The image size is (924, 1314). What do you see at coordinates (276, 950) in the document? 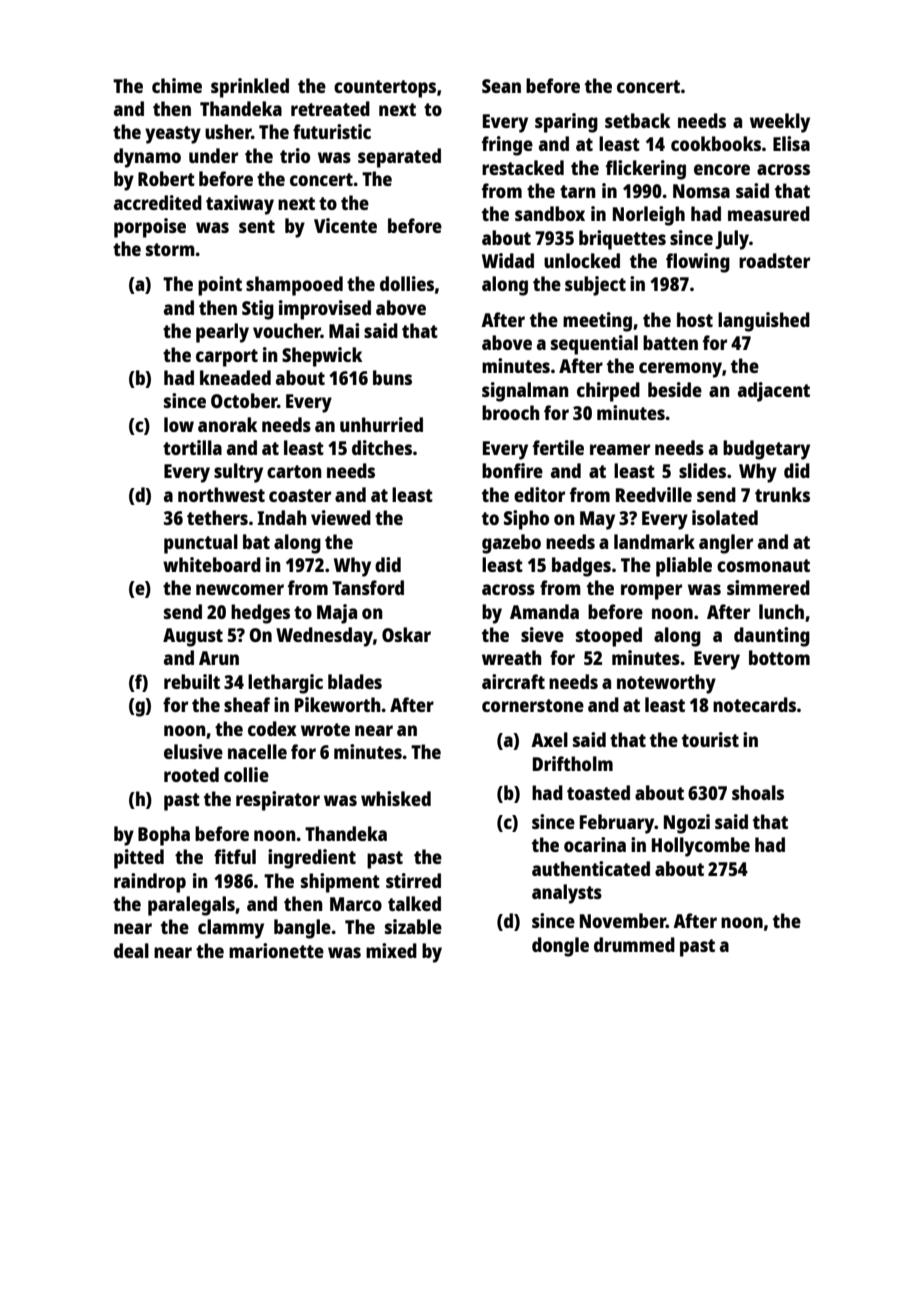
I see `marionette` at bounding box center [276, 950].
